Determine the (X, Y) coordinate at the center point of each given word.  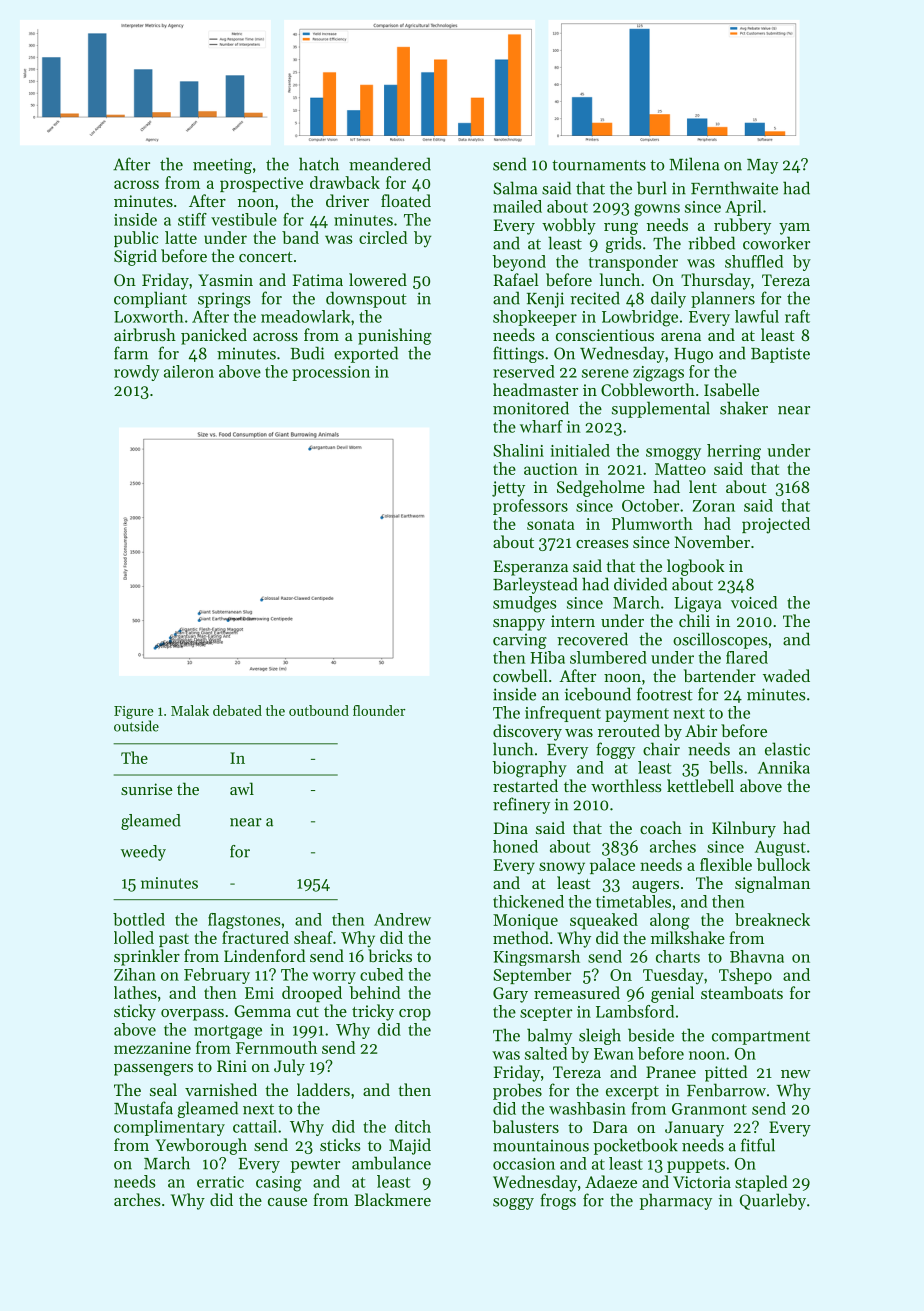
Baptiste (780, 355)
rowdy (136, 373)
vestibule (244, 219)
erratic (220, 1182)
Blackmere (392, 1199)
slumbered (608, 657)
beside (651, 1035)
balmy (549, 1036)
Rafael (516, 279)
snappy (519, 625)
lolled (134, 937)
